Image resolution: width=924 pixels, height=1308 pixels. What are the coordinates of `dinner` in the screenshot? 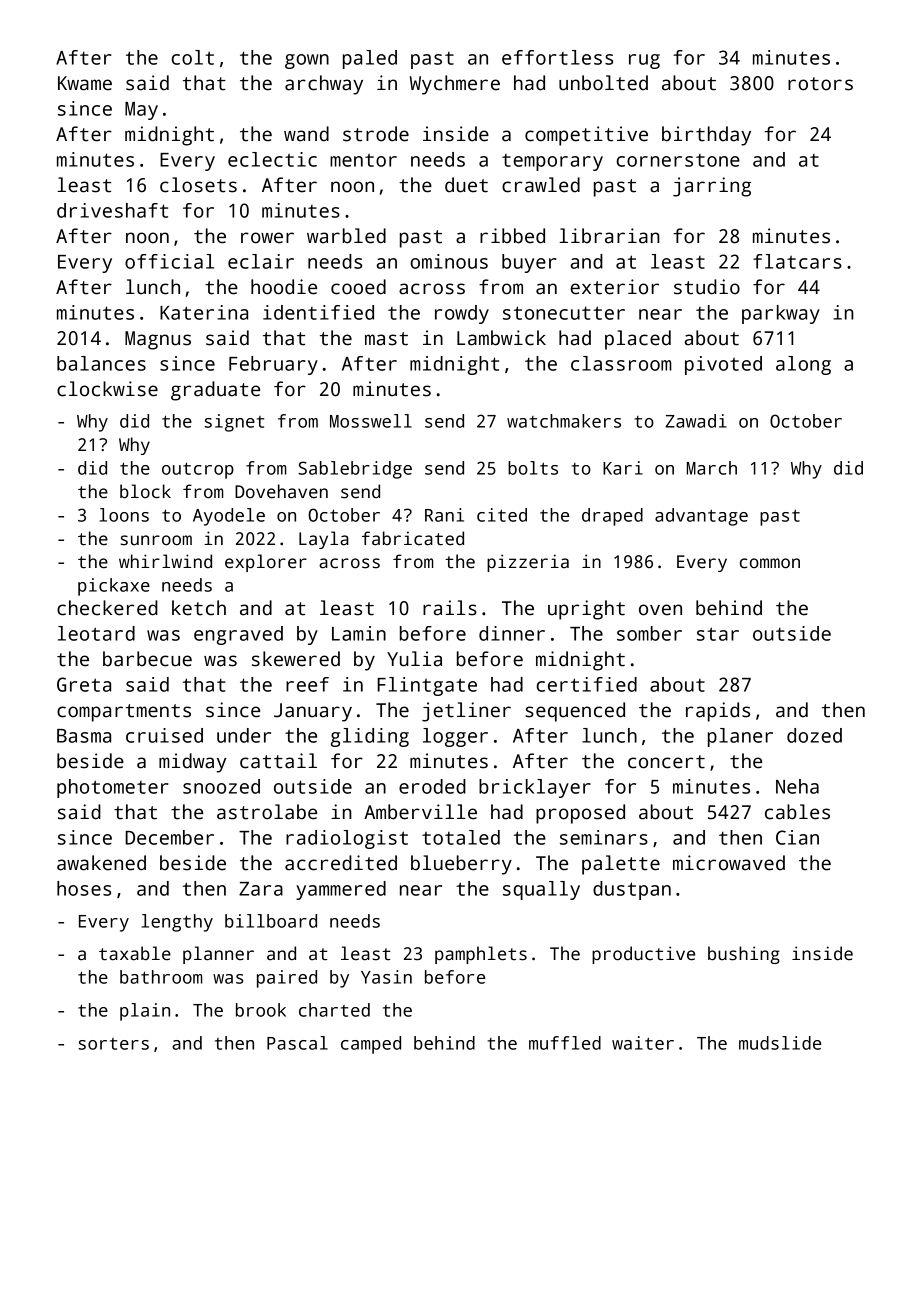 It's located at (512, 633).
